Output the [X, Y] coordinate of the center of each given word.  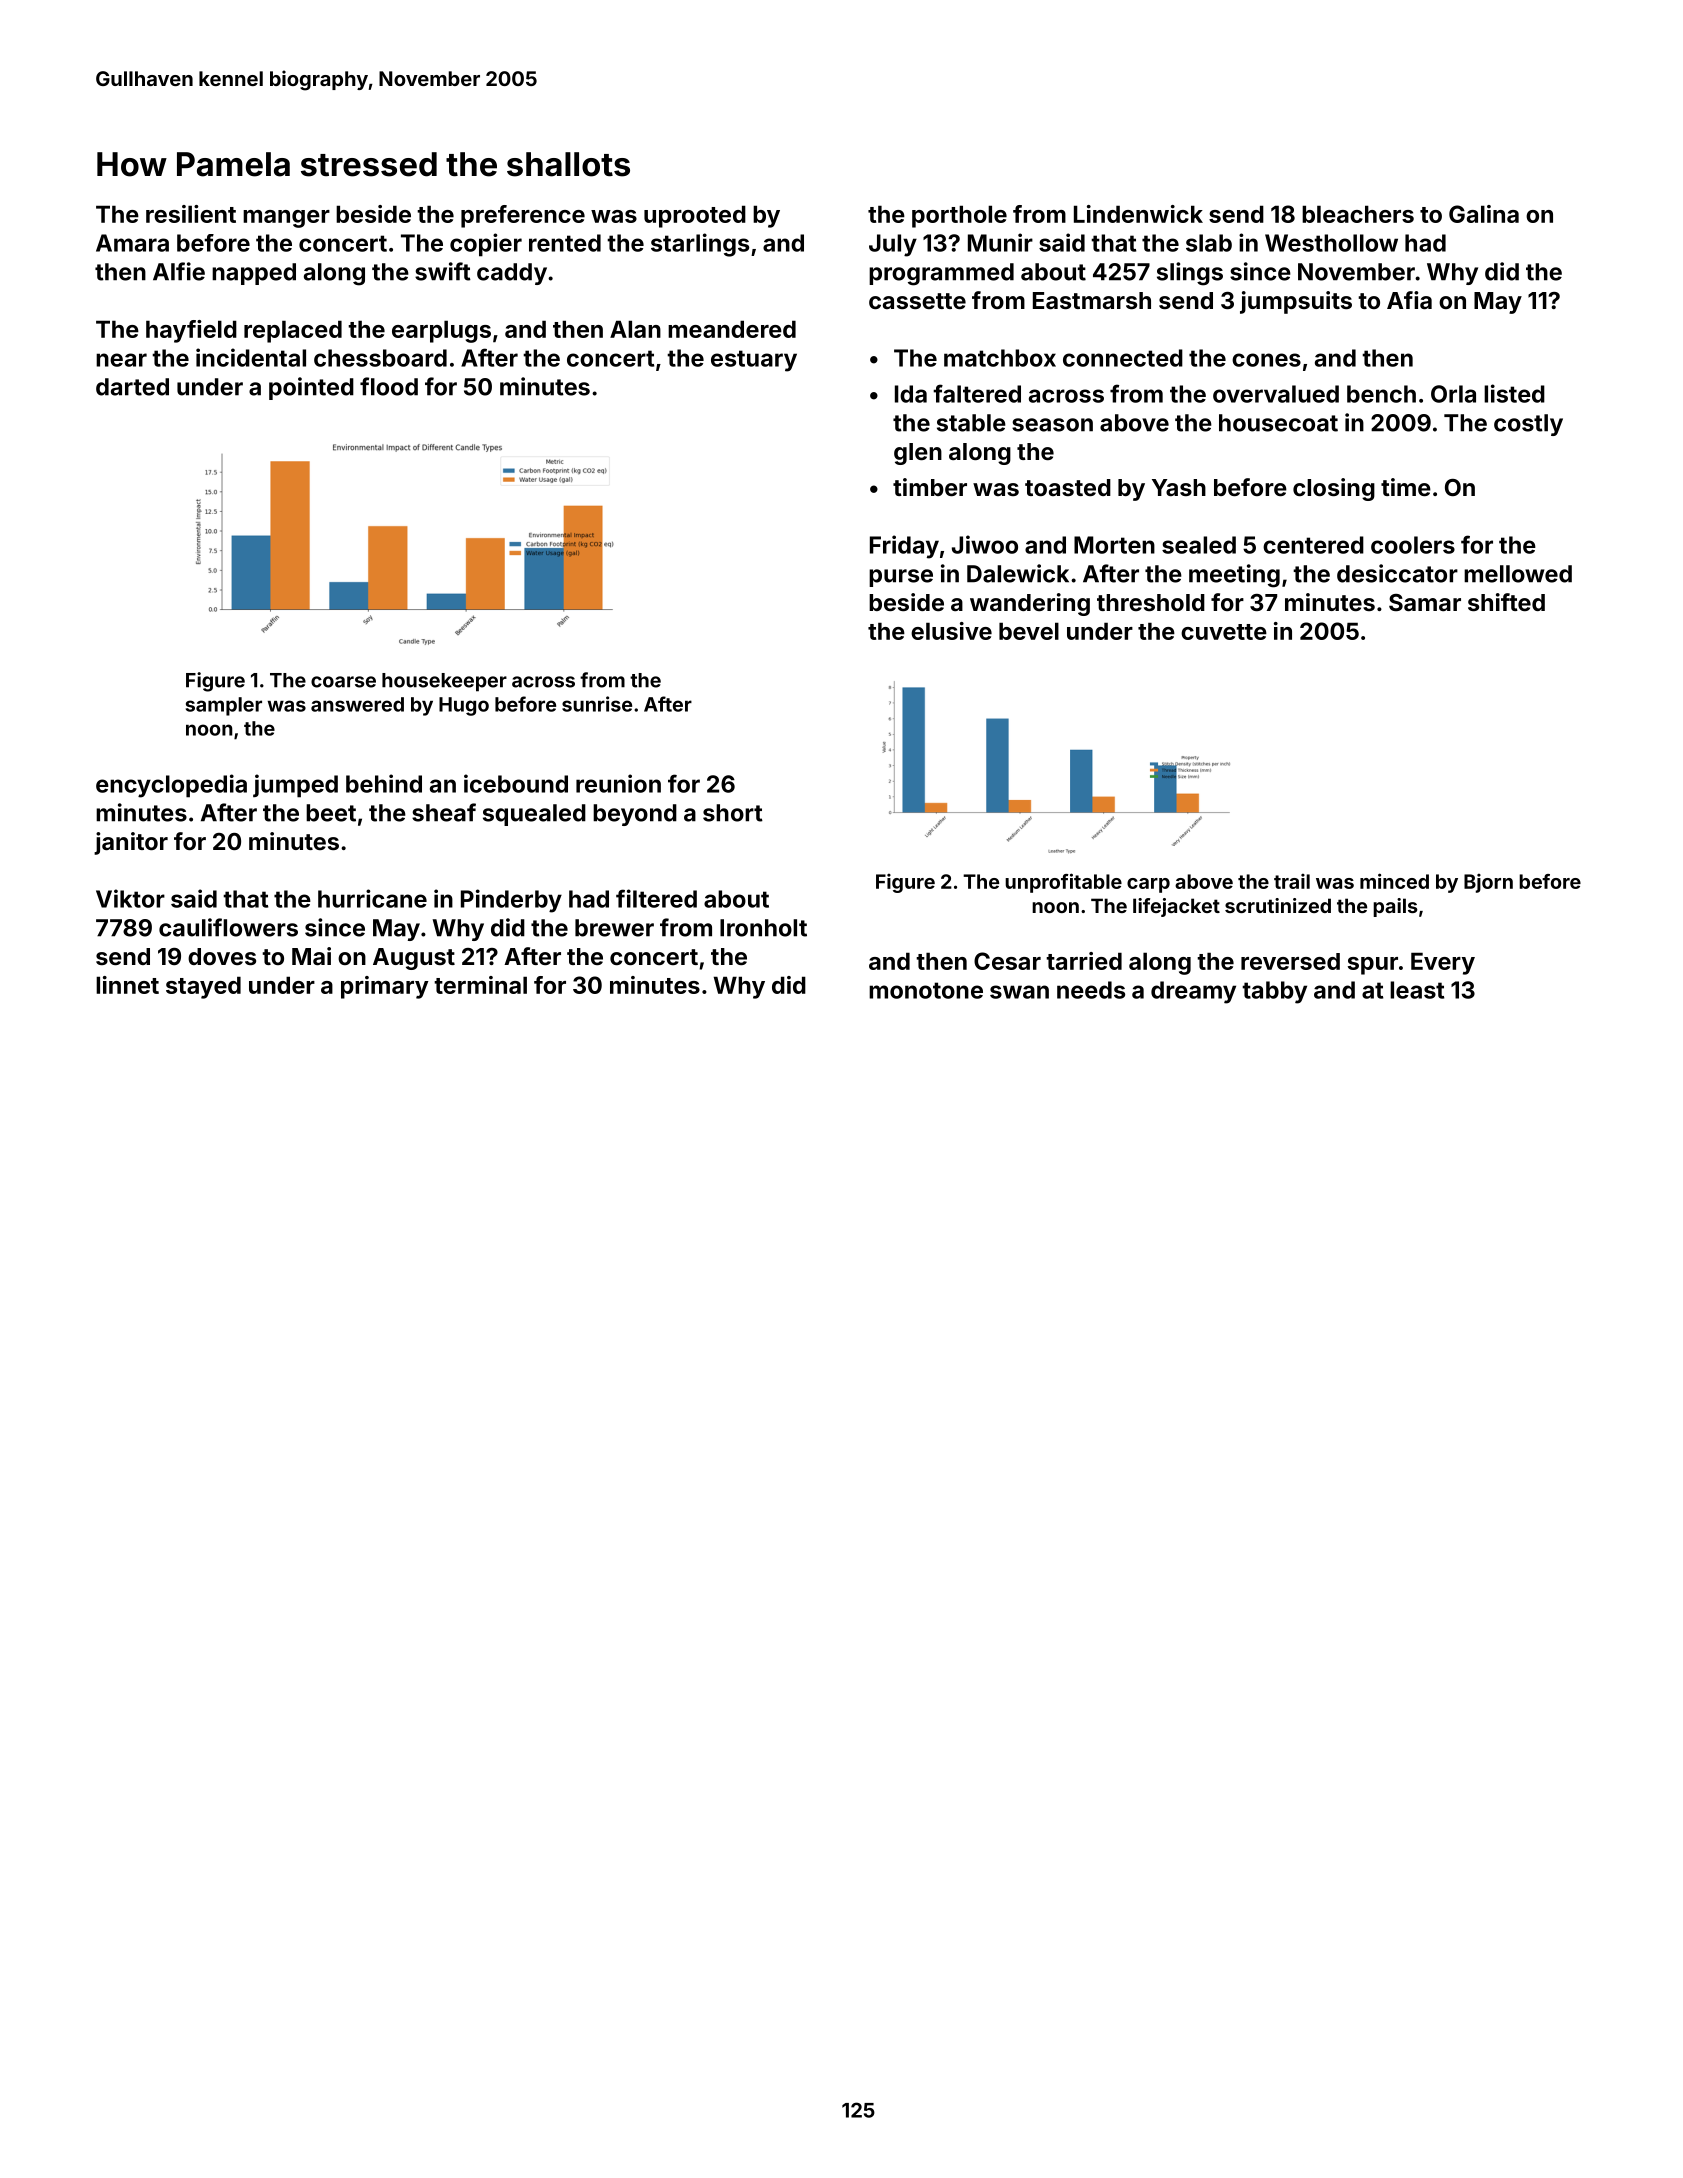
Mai [311, 956]
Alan [635, 329]
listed [1514, 393]
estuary [754, 361]
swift [443, 271]
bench [1381, 394]
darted [132, 387]
